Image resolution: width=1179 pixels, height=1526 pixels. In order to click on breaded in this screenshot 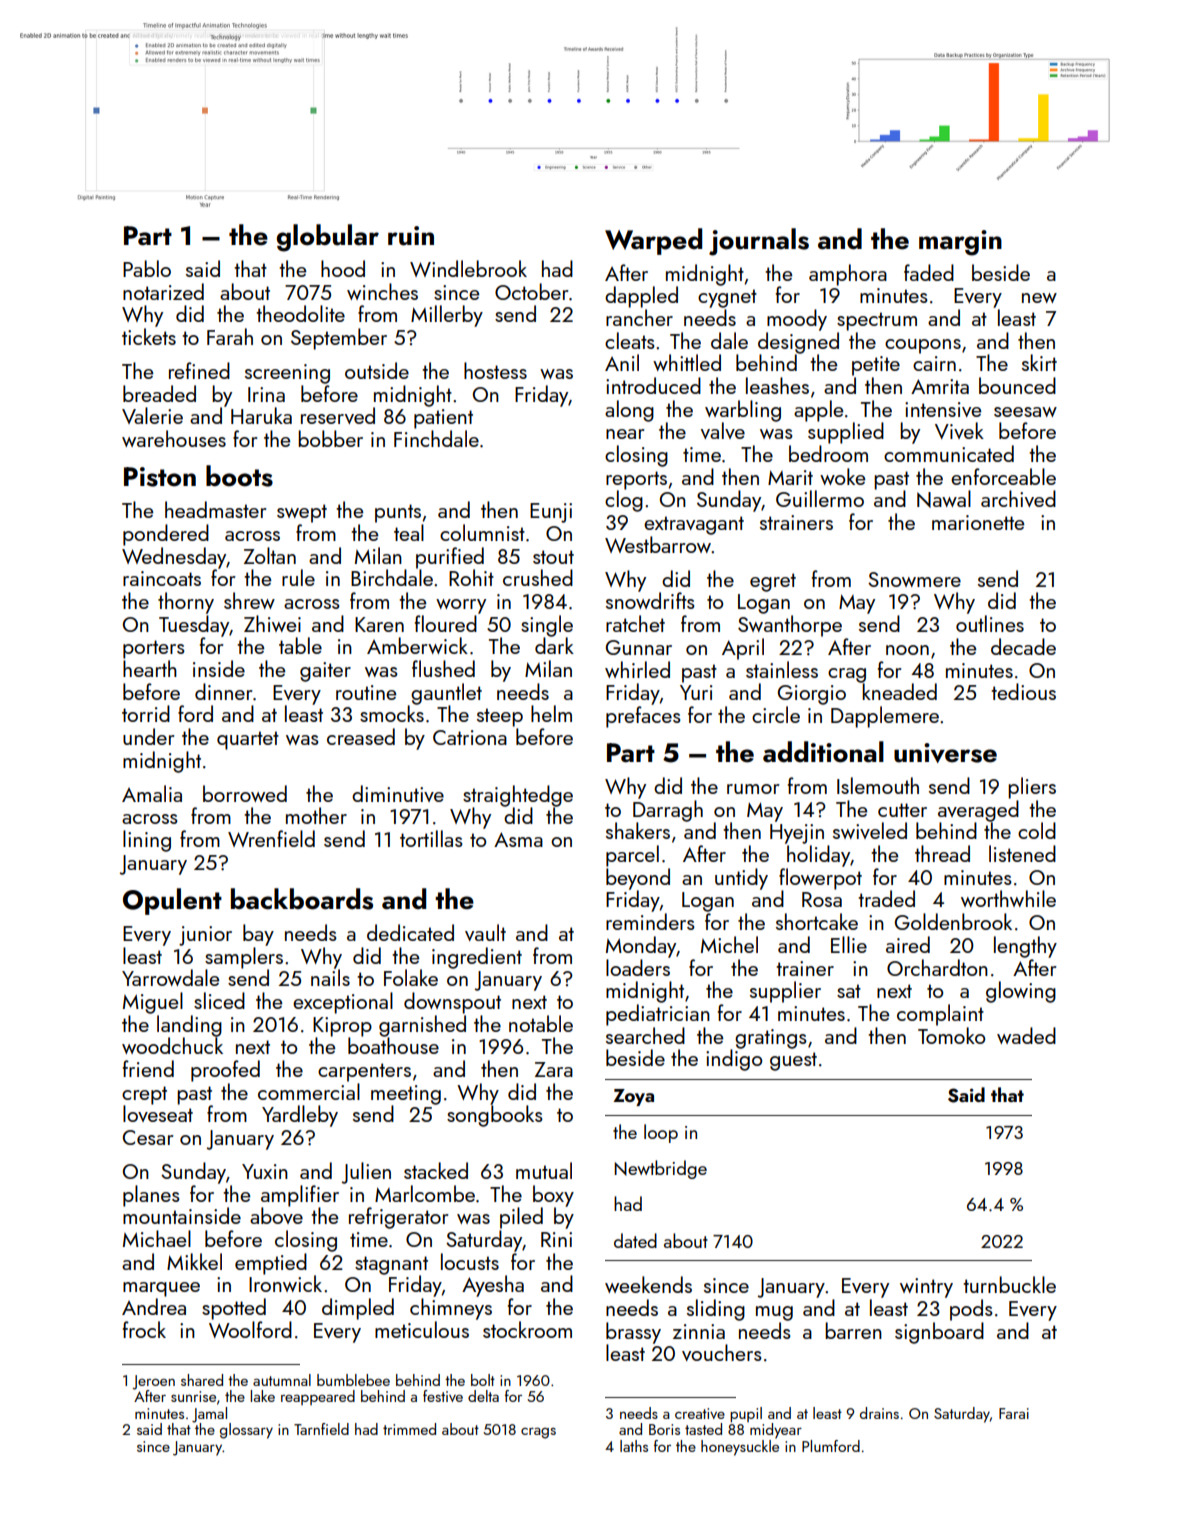, I will do `click(159, 393)`.
